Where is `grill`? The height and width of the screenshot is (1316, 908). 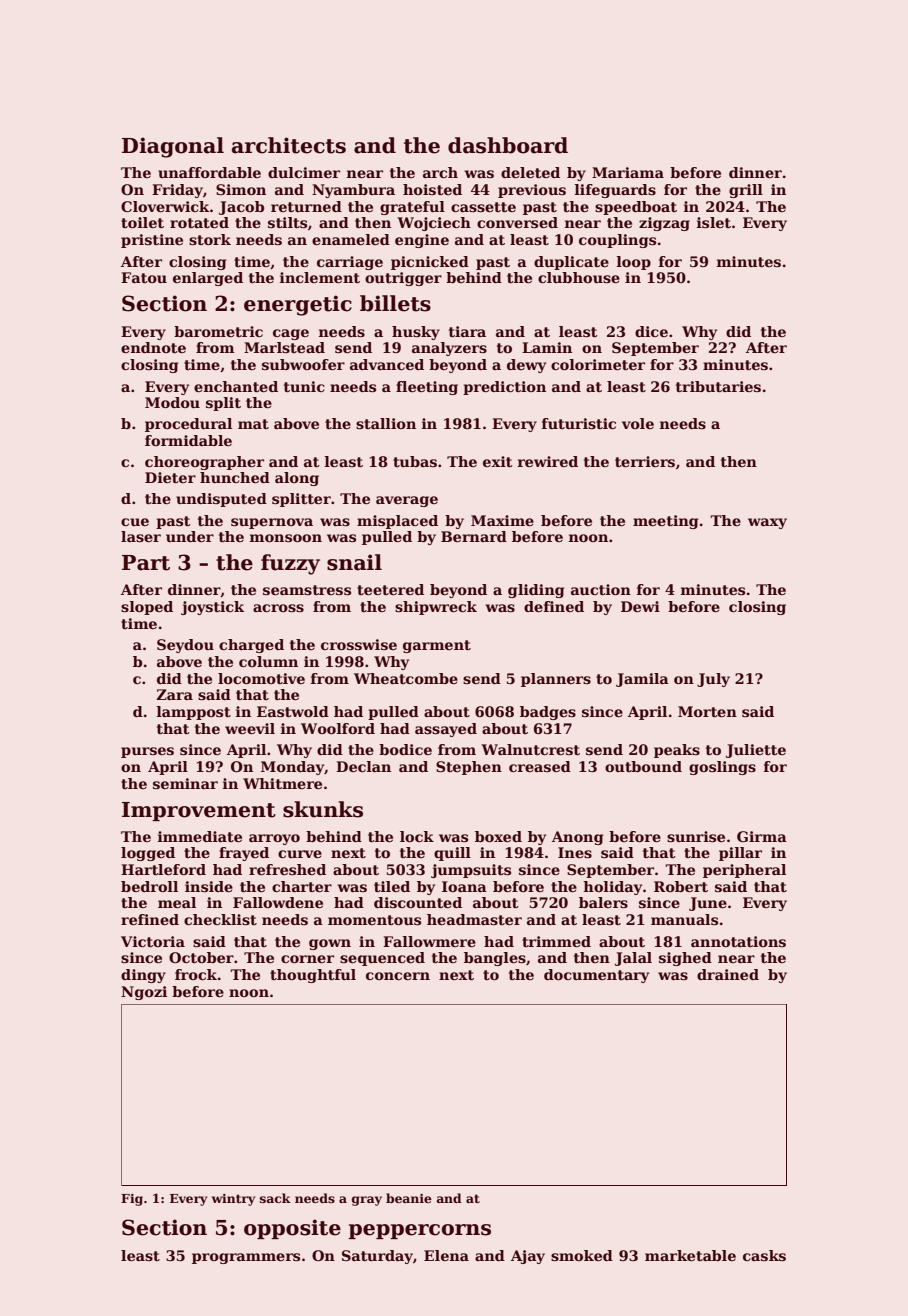
grill is located at coordinates (746, 191).
